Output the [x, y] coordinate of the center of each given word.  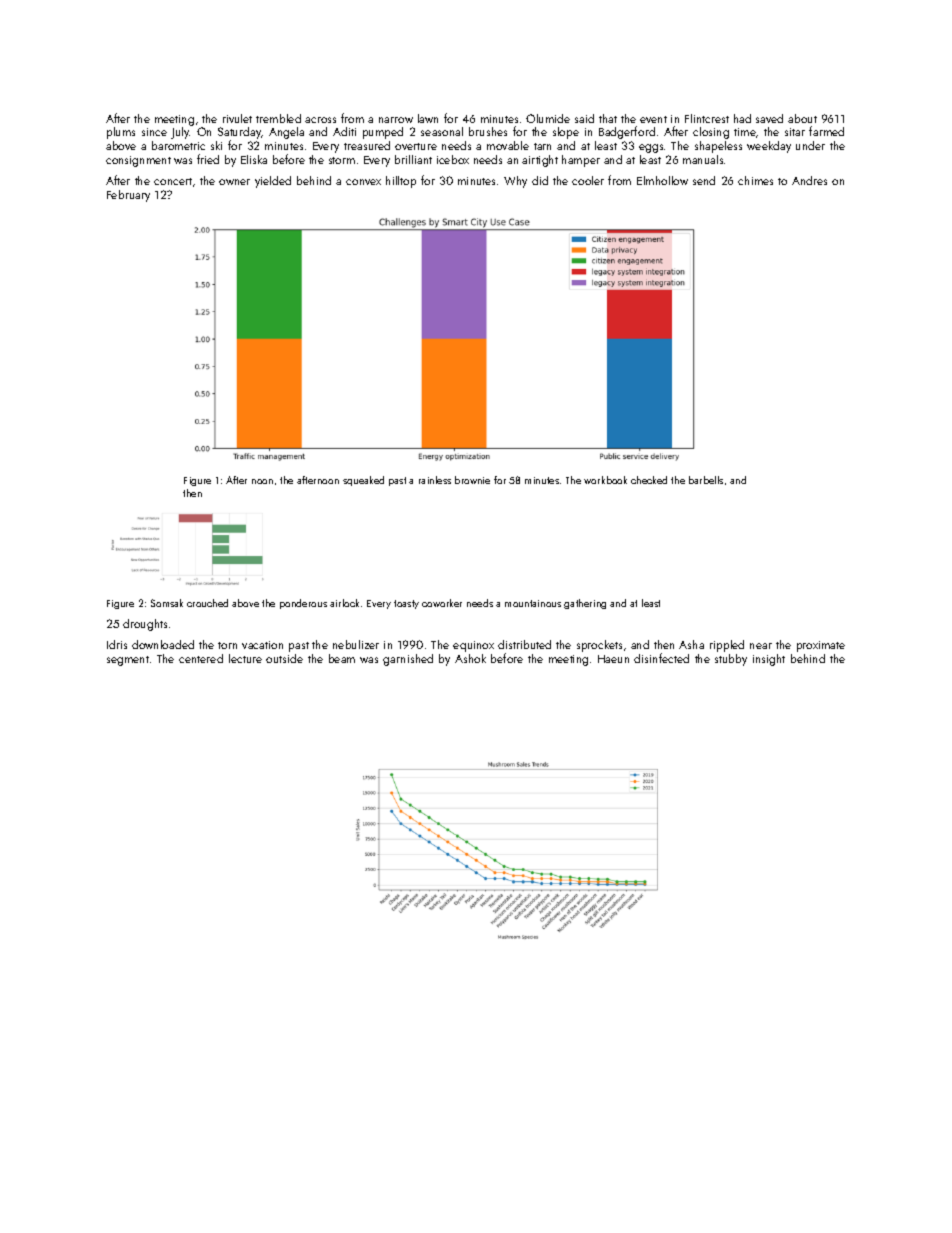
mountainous [533, 603]
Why [515, 182]
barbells [706, 480]
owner [234, 182]
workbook [605, 480]
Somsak [167, 603]
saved [769, 118]
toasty [406, 604]
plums [121, 133]
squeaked [363, 481]
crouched [207, 603]
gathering [585, 604]
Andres [809, 180]
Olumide [548, 118]
